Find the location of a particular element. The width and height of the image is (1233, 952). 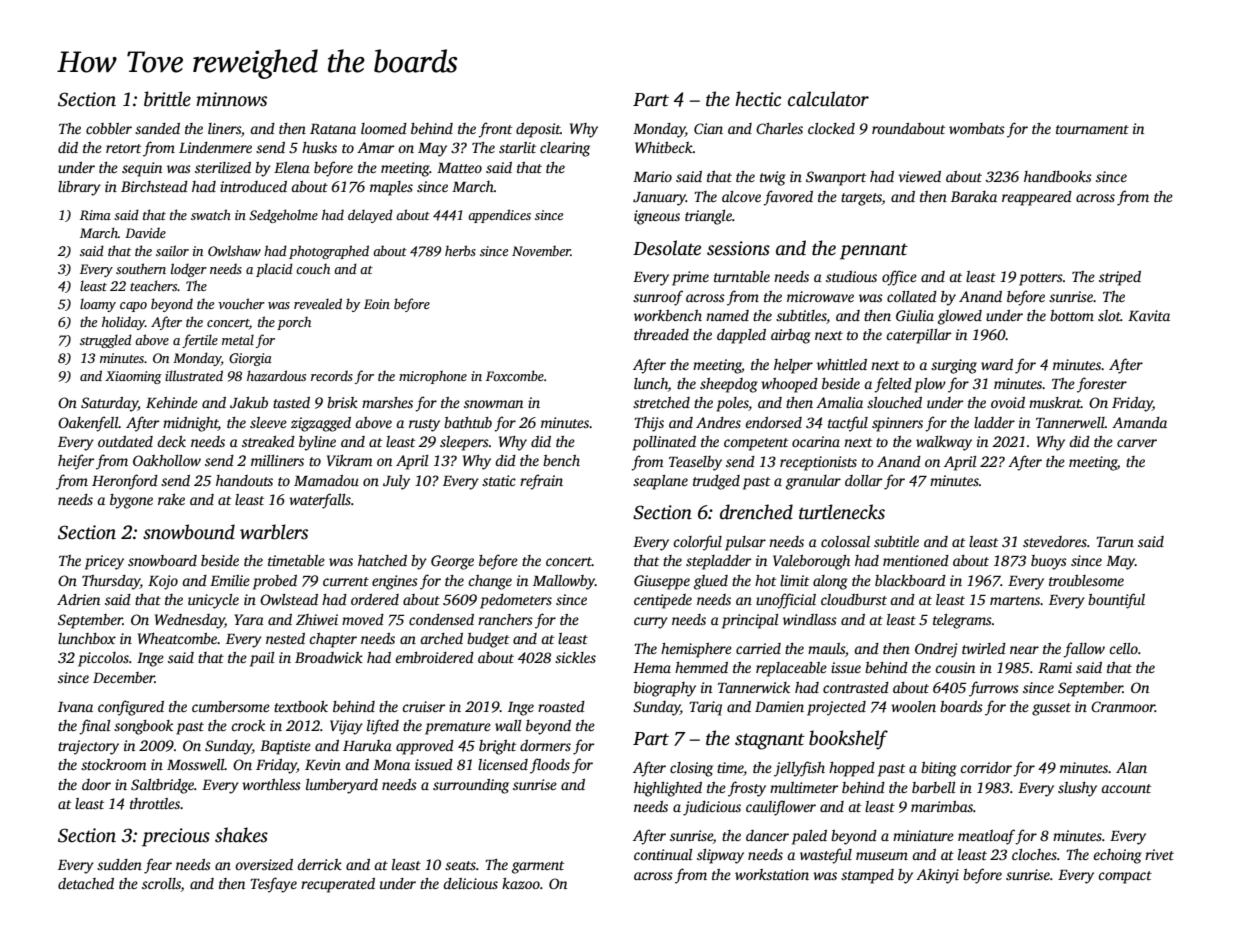

licensed is located at coordinates (503, 764).
